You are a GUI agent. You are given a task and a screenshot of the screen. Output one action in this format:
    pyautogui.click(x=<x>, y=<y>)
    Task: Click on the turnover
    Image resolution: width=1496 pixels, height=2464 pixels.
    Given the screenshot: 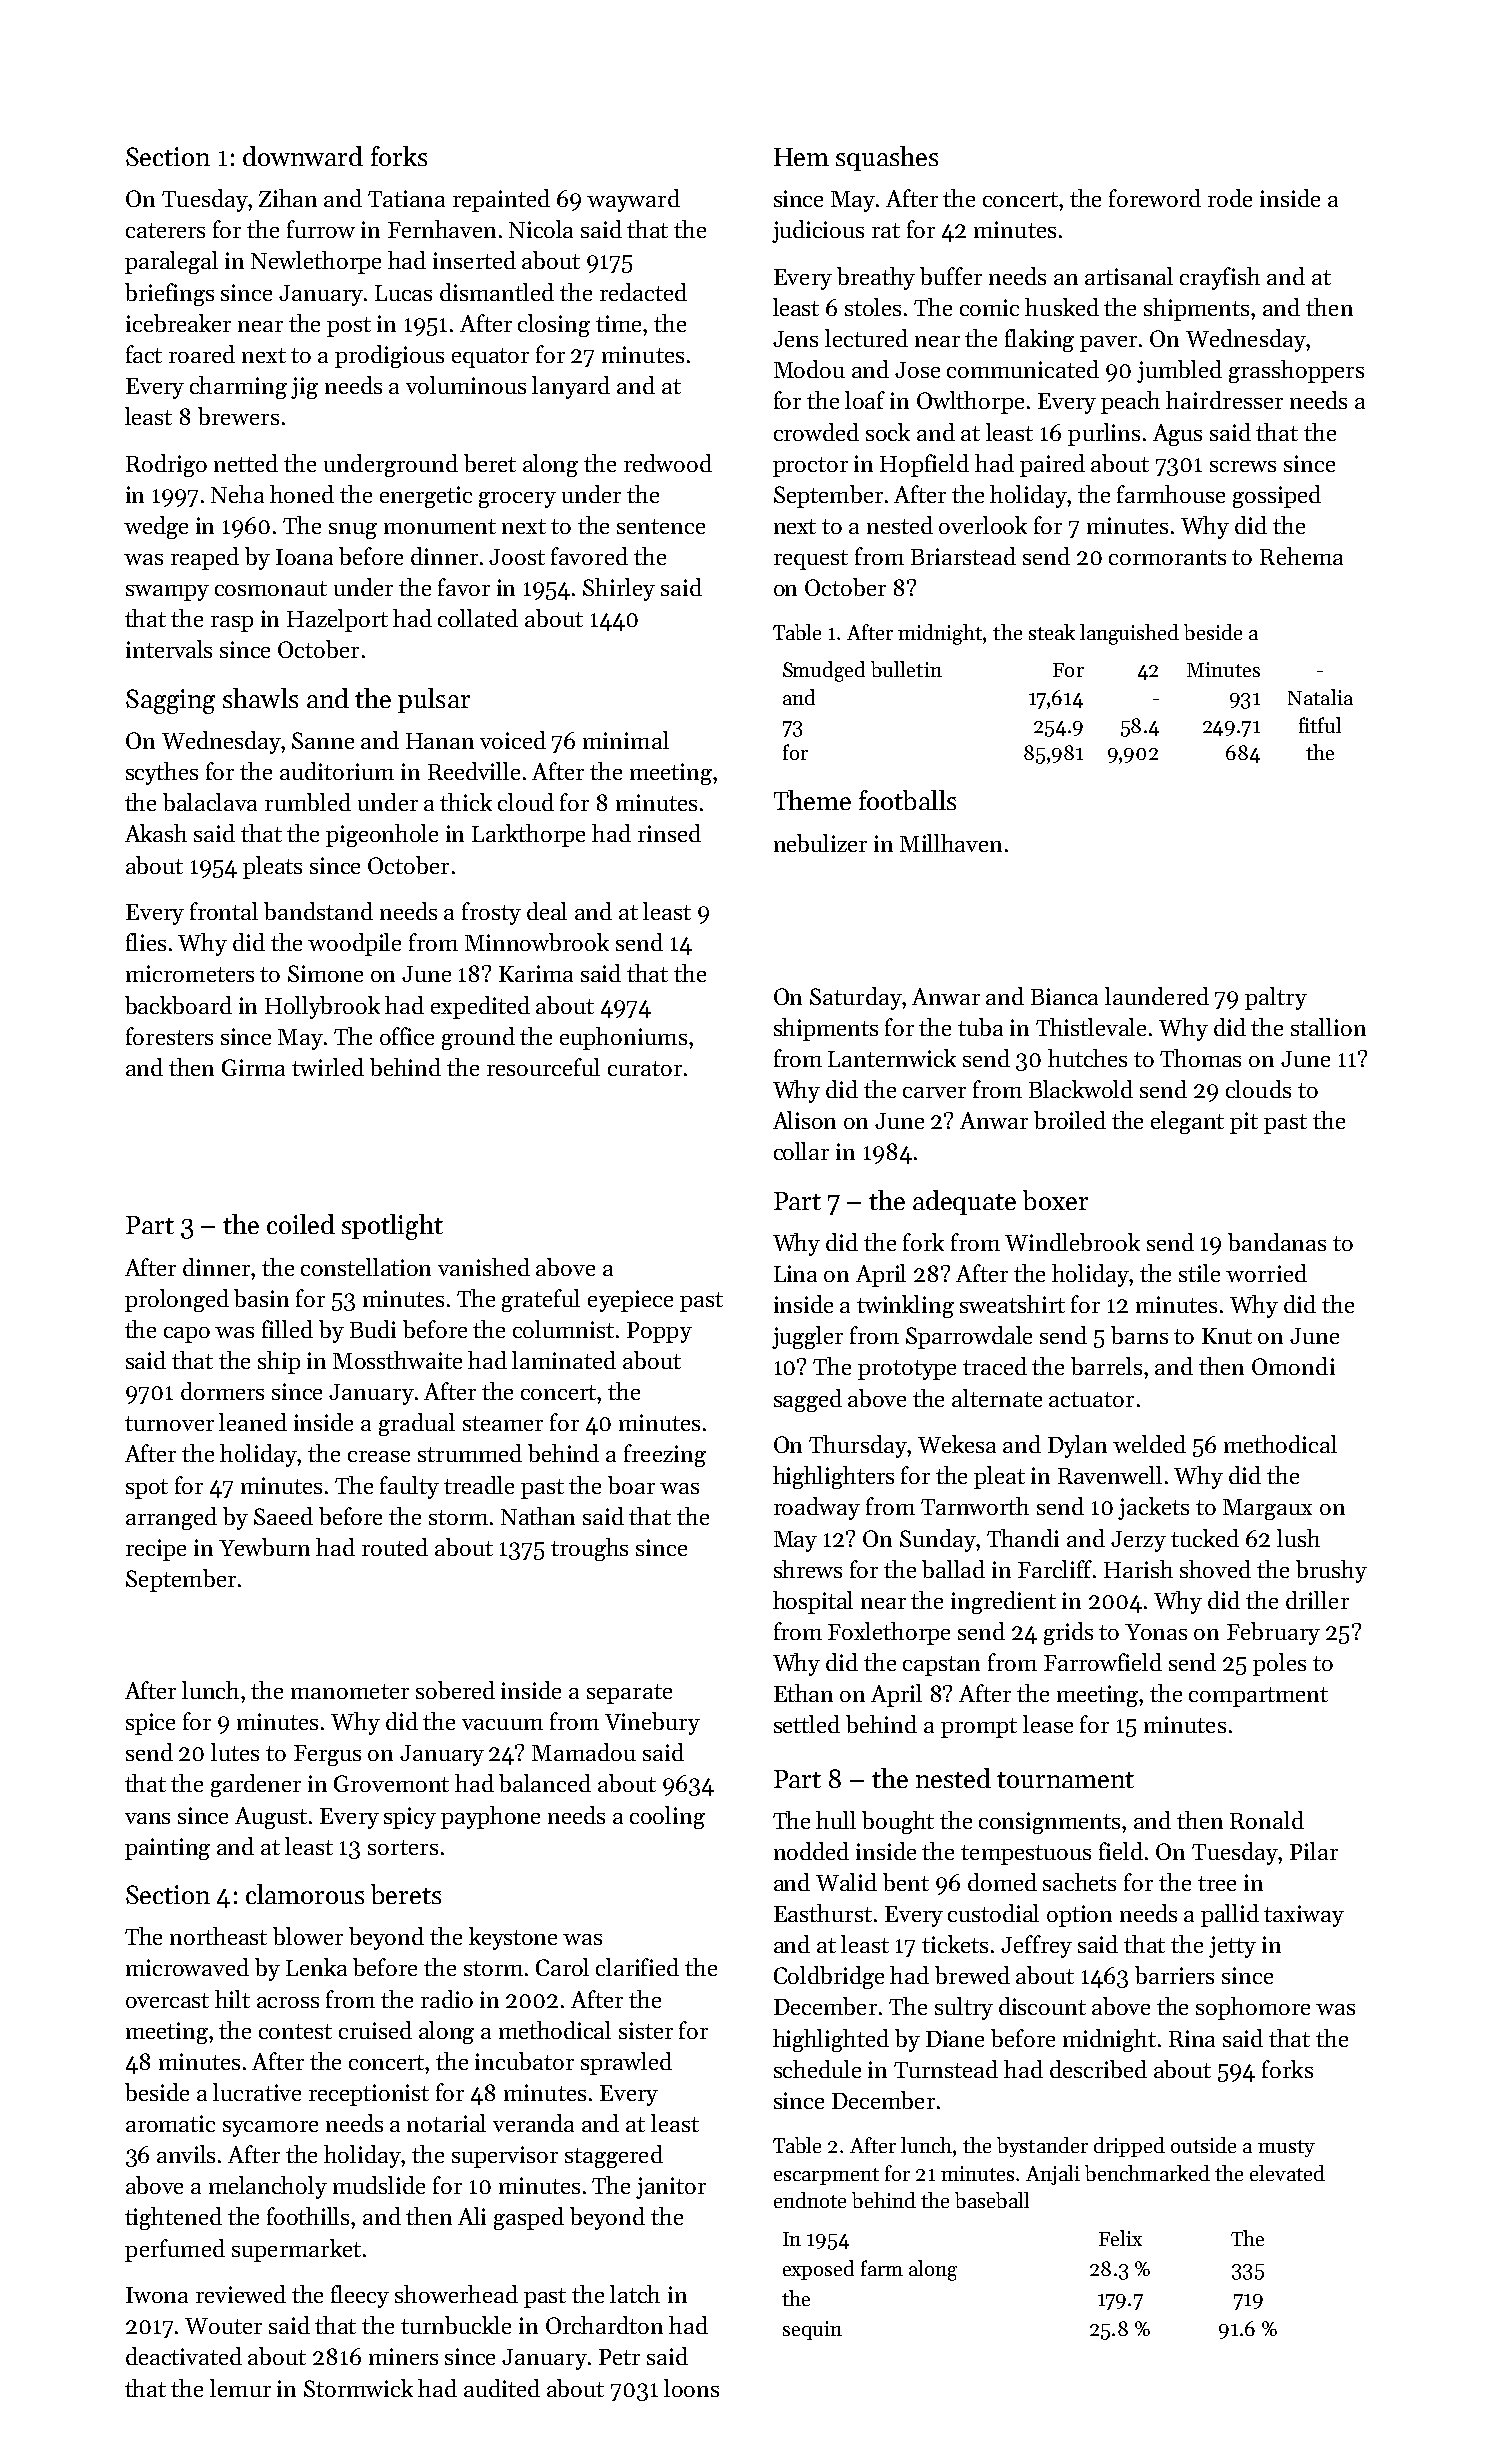 What is the action you would take?
    pyautogui.click(x=169, y=1423)
